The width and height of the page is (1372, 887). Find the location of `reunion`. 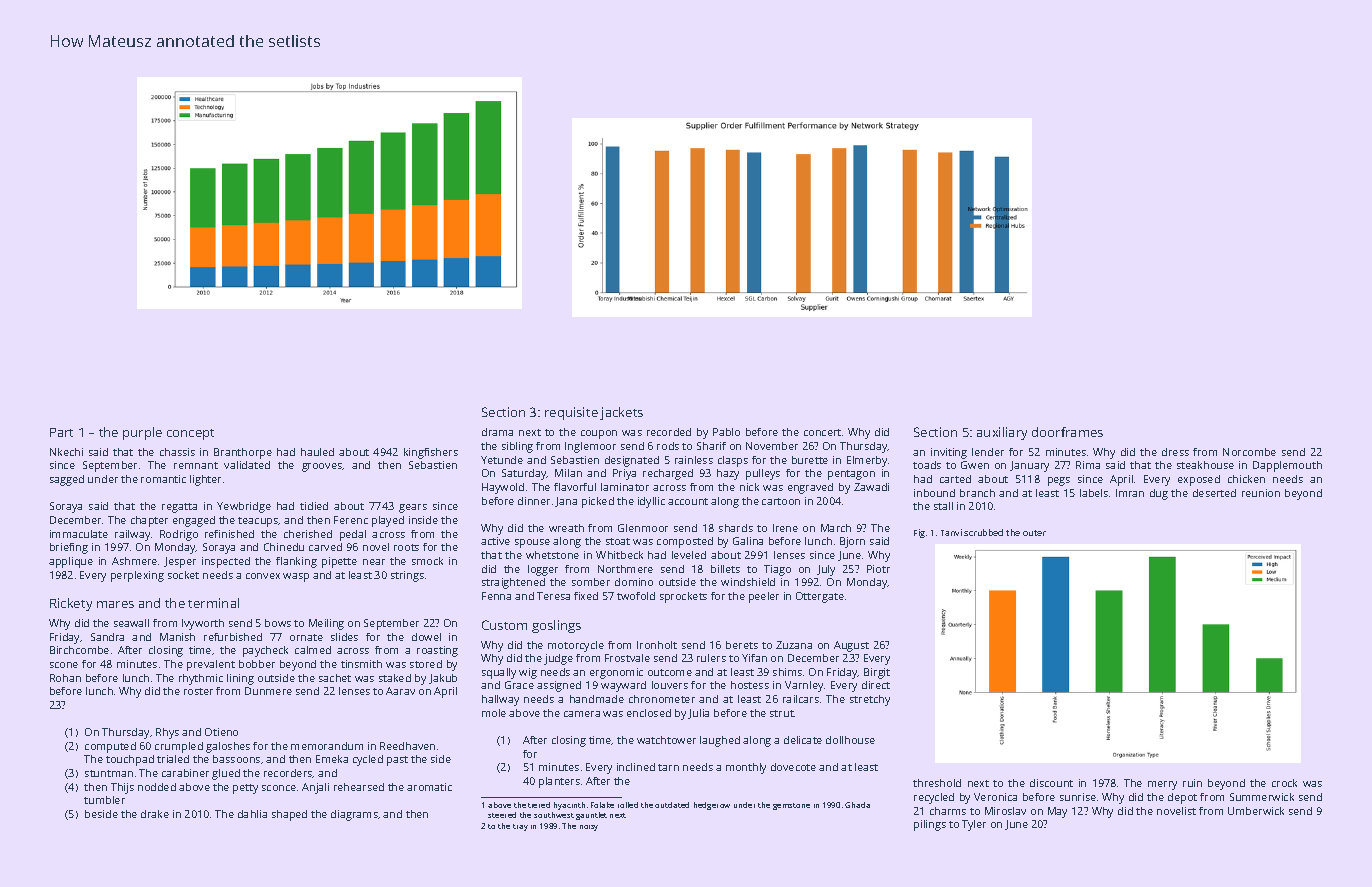

reunion is located at coordinates (1261, 493).
